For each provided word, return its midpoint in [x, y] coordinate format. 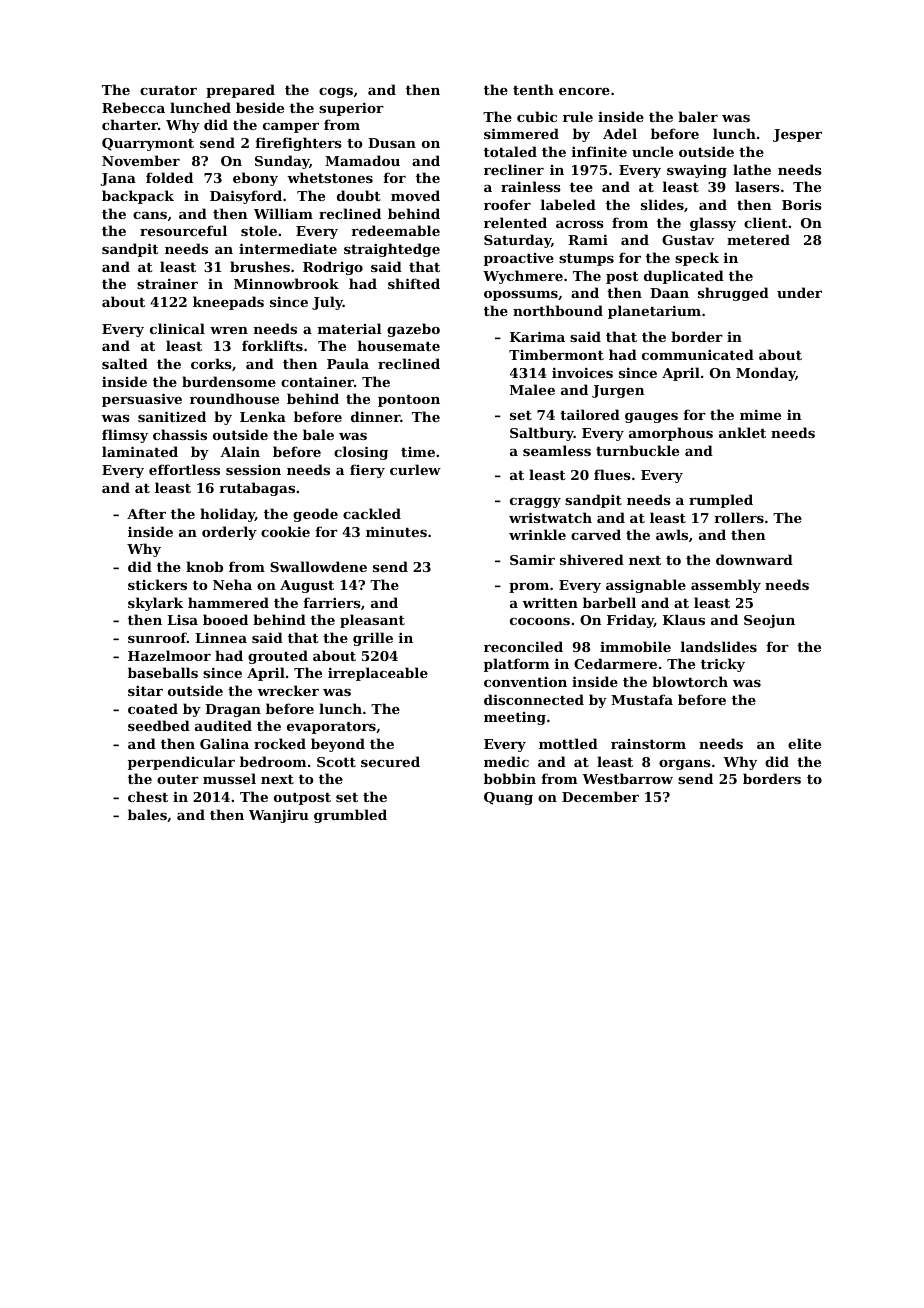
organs [685, 765]
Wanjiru [279, 816]
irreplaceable [378, 674]
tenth [533, 89]
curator [168, 90]
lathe [752, 169]
